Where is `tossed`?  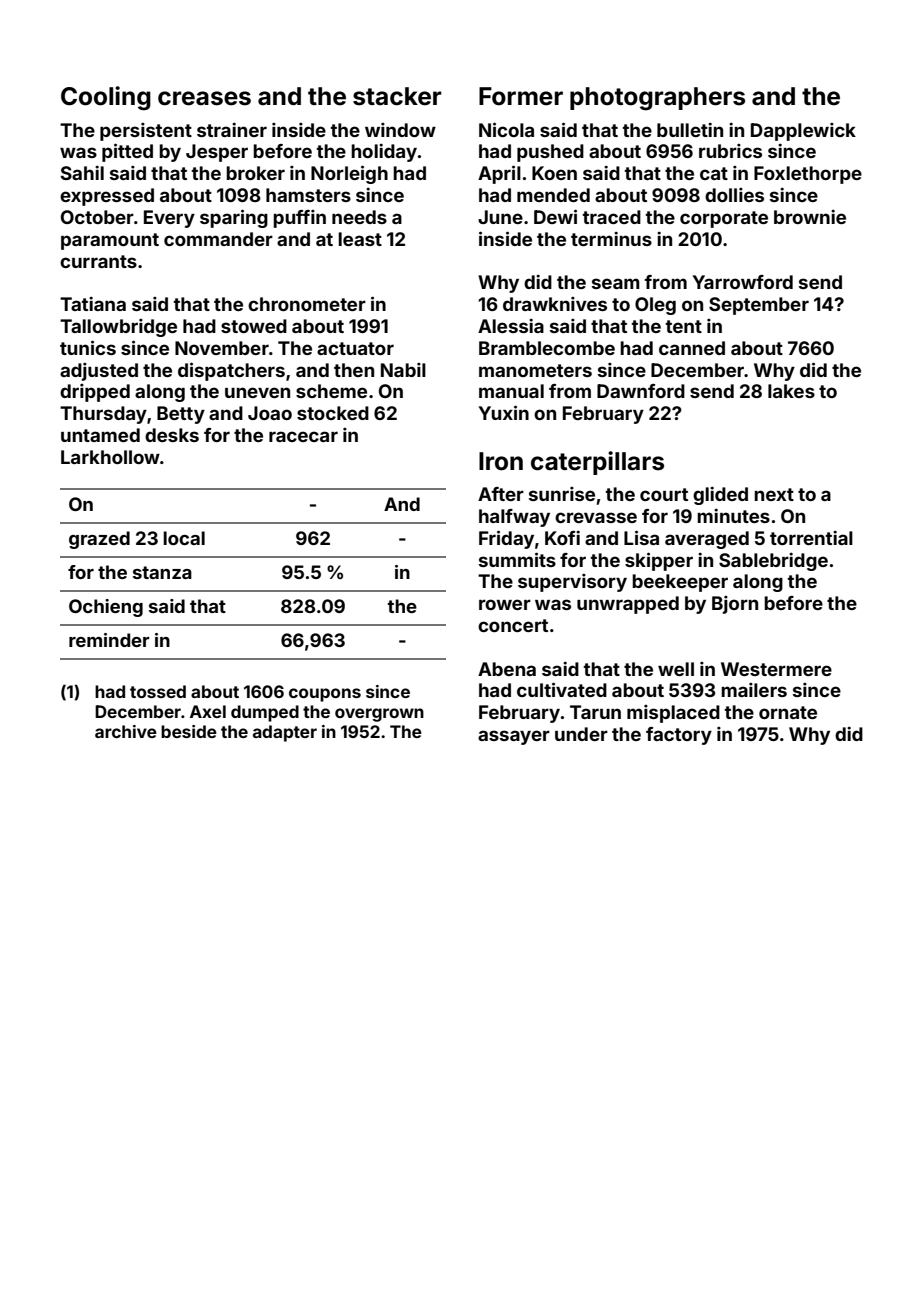 tossed is located at coordinates (158, 691).
